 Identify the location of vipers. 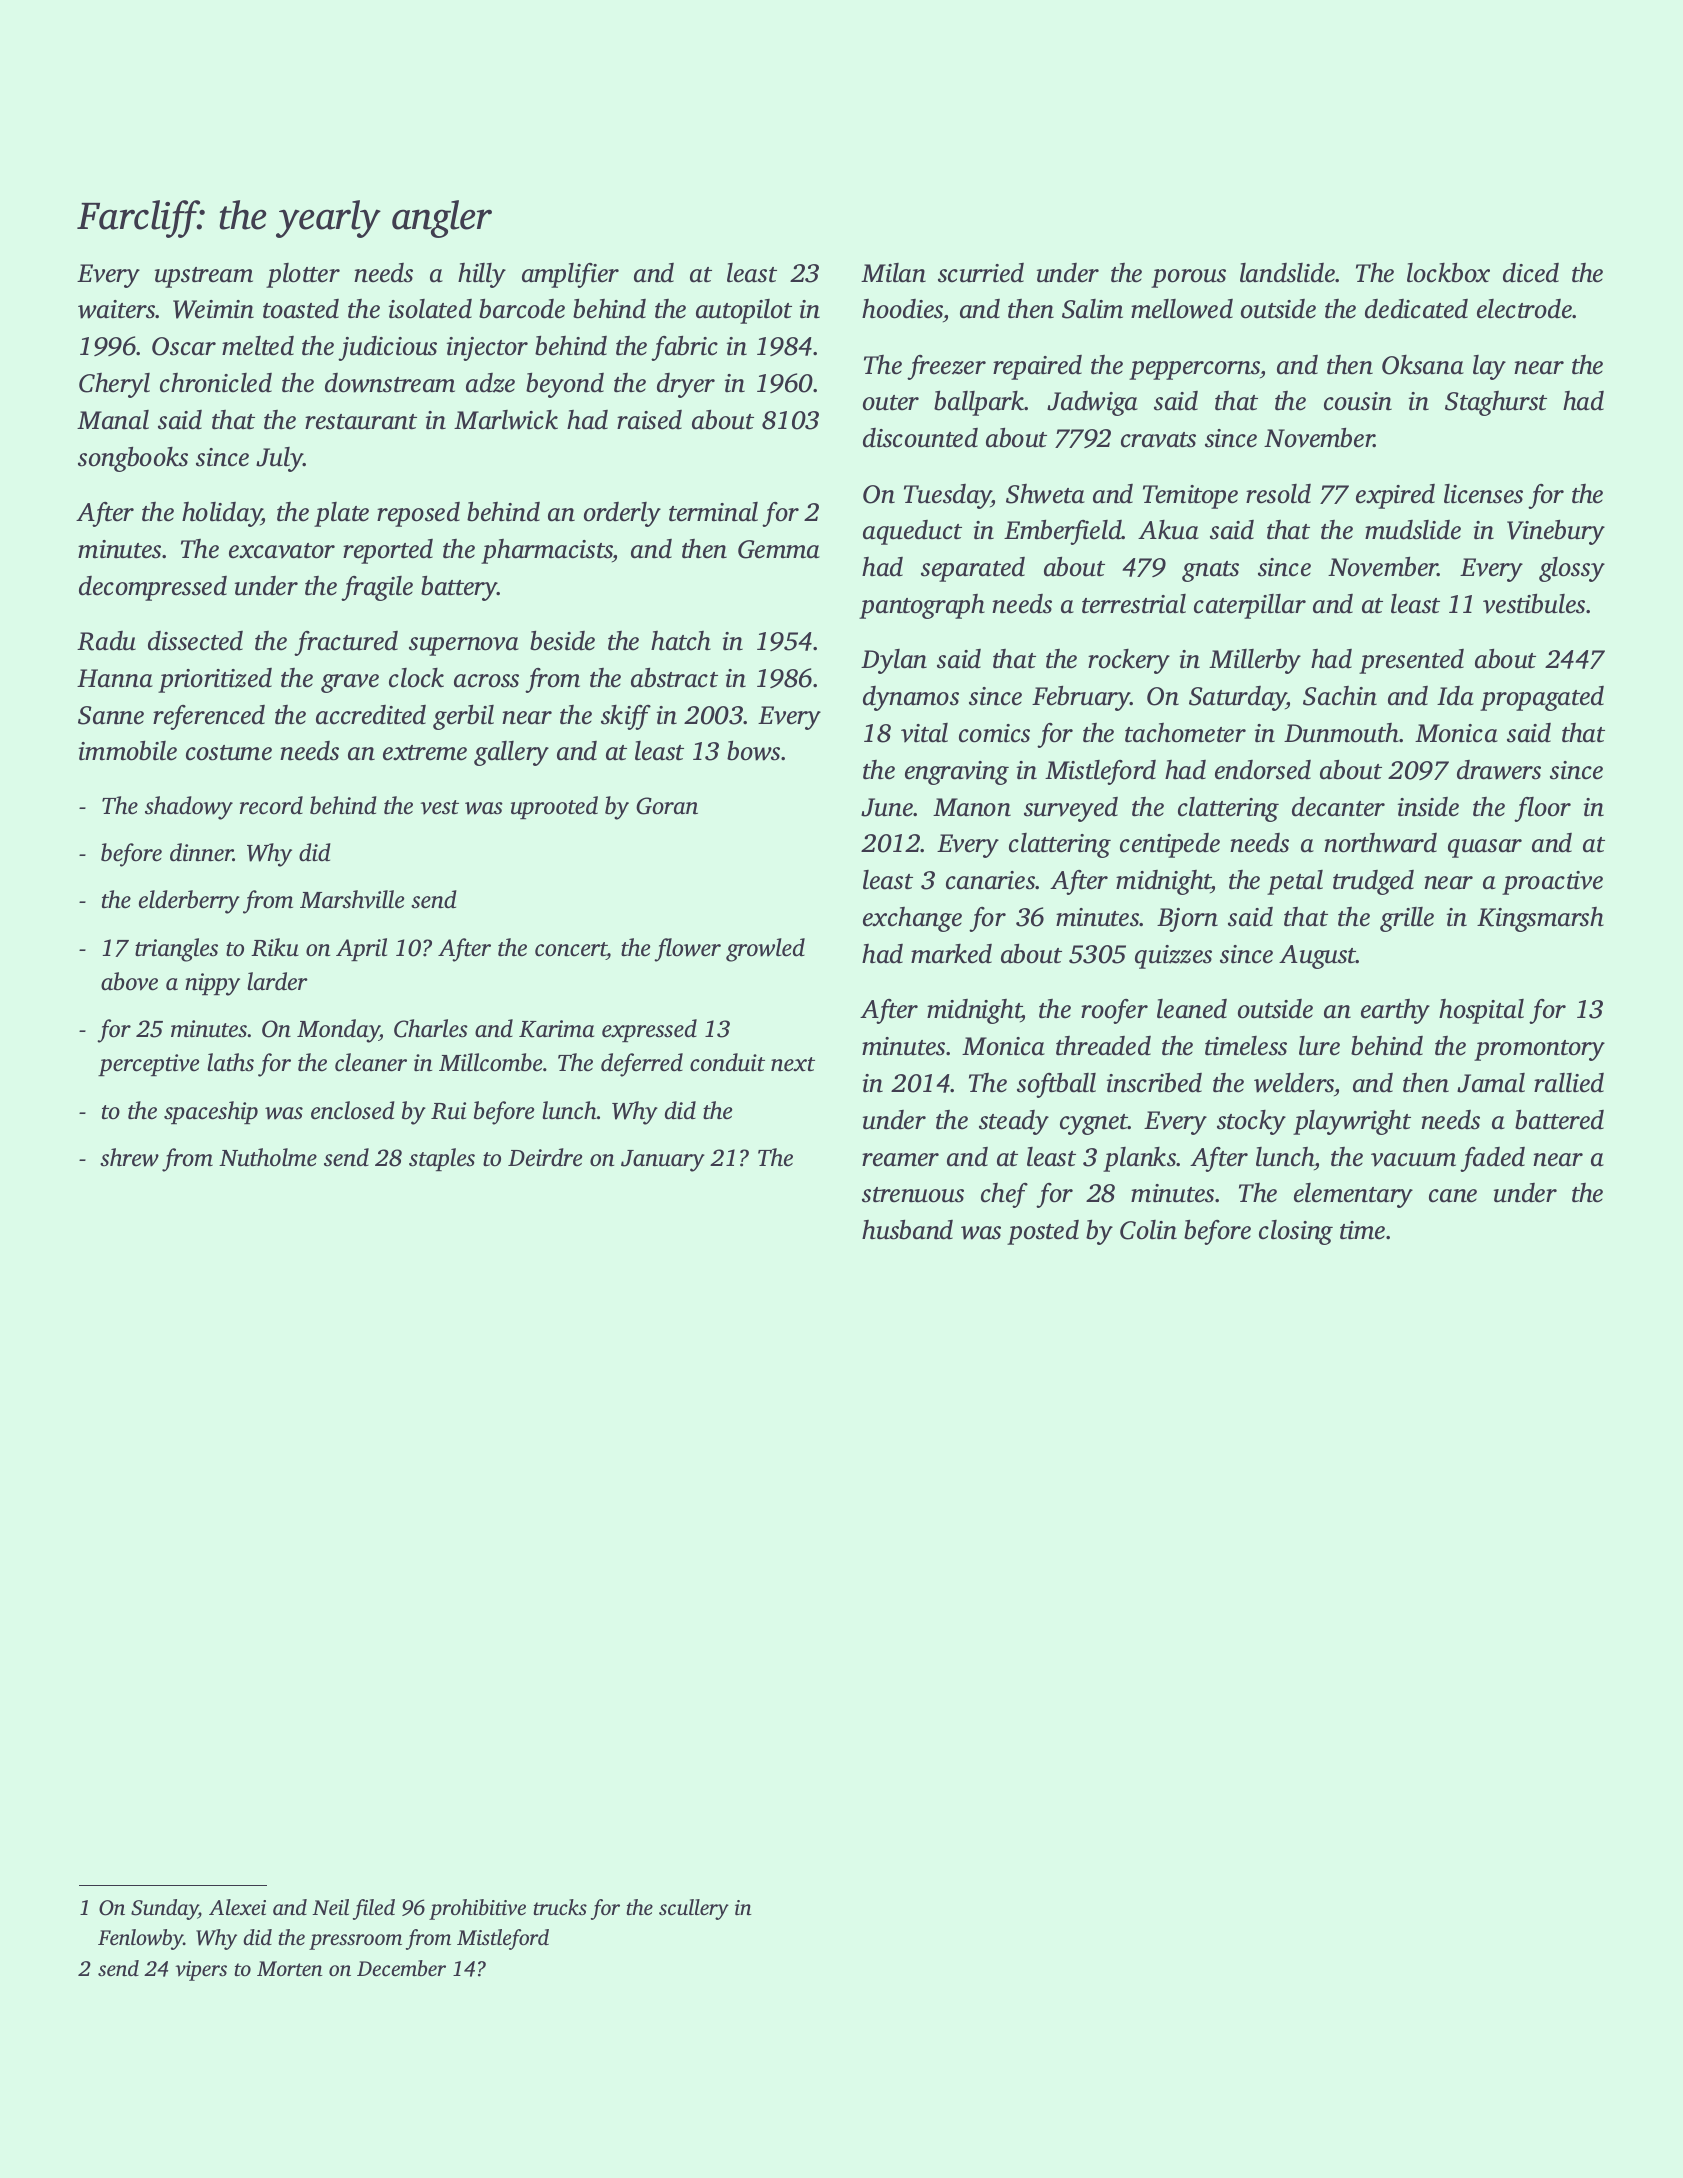
(201, 1971).
